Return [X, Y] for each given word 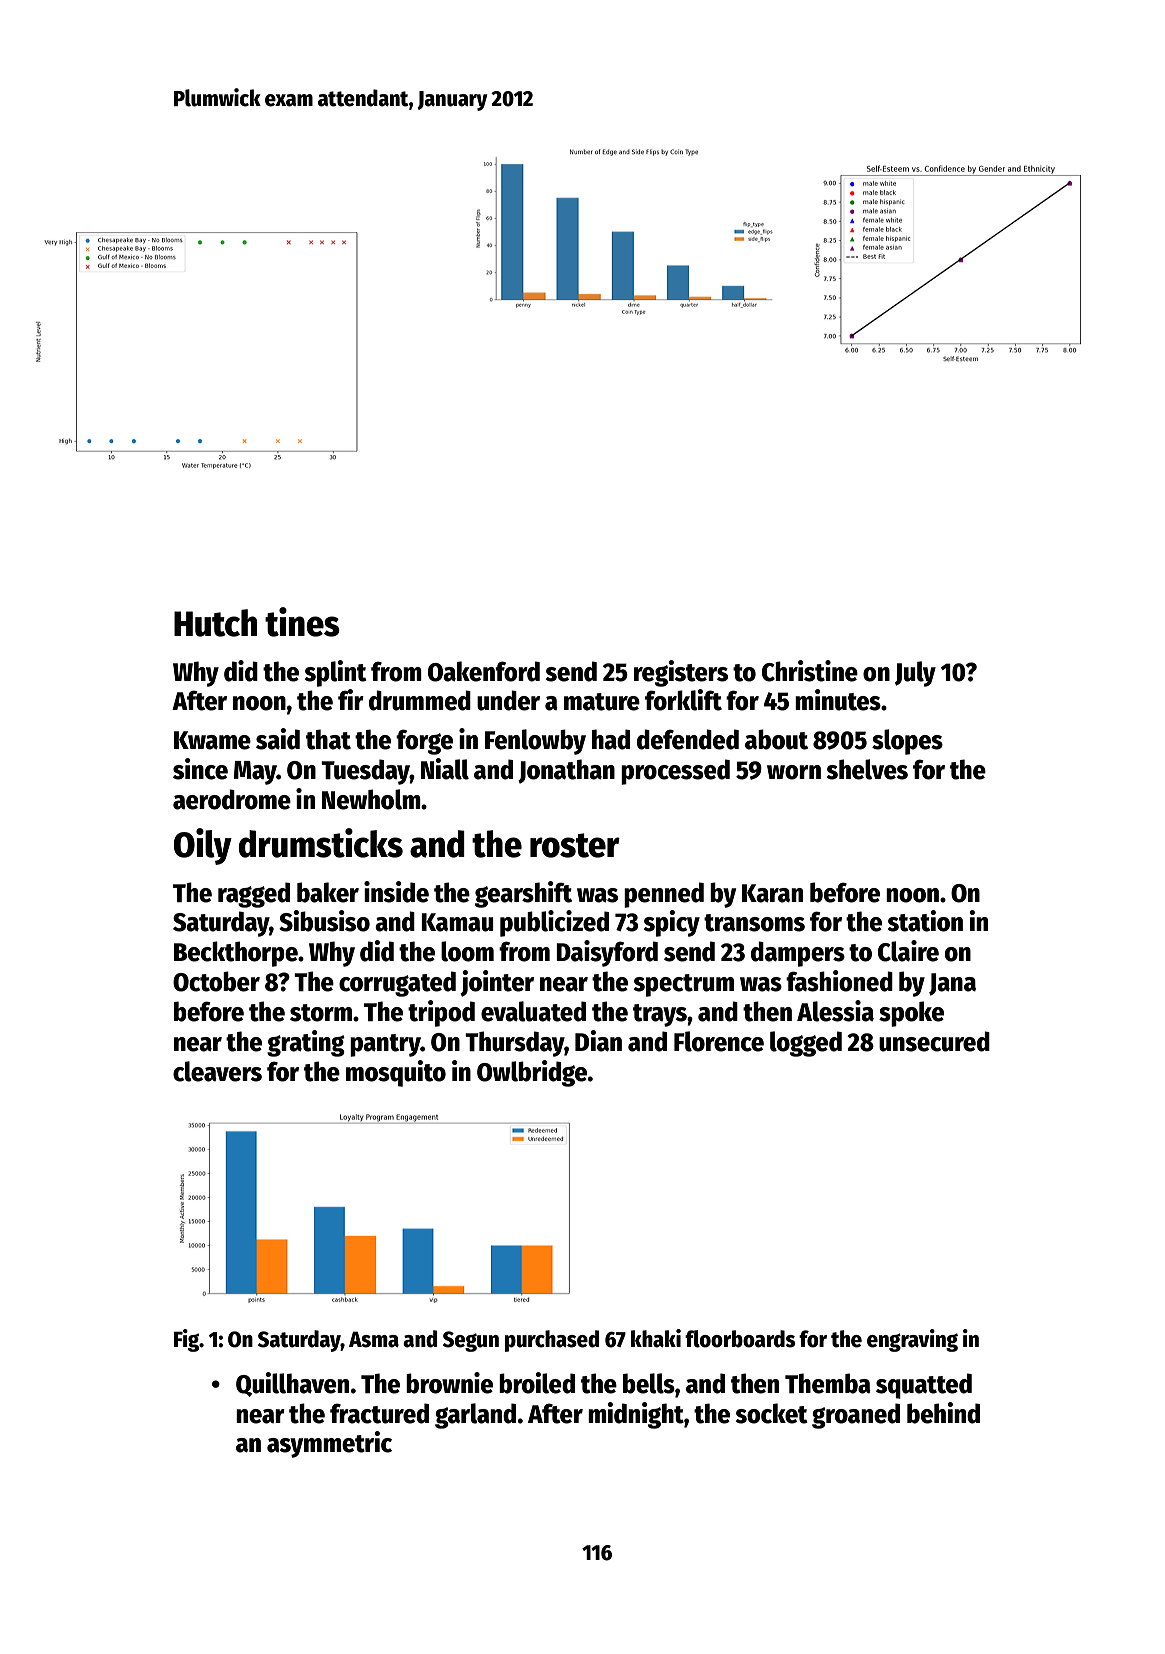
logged [806, 1044]
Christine [810, 671]
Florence [719, 1041]
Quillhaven [292, 1384]
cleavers [217, 1071]
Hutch [215, 623]
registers [681, 673]
